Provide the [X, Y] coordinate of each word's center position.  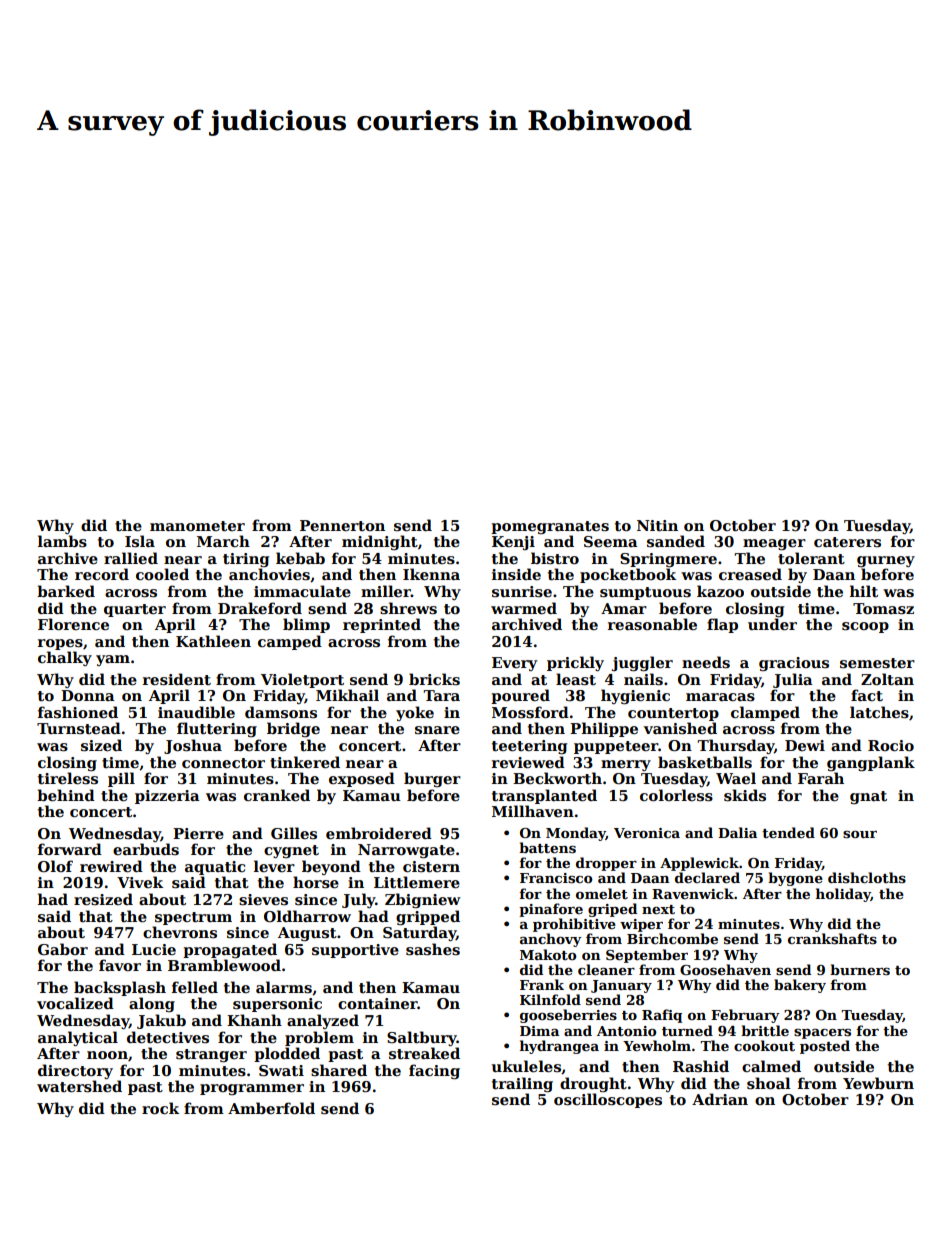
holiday [843, 895]
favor [120, 965]
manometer [197, 526]
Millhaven [533, 811]
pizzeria [167, 797]
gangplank [871, 763]
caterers [847, 542]
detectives [168, 1037]
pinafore [551, 910]
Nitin [657, 525]
